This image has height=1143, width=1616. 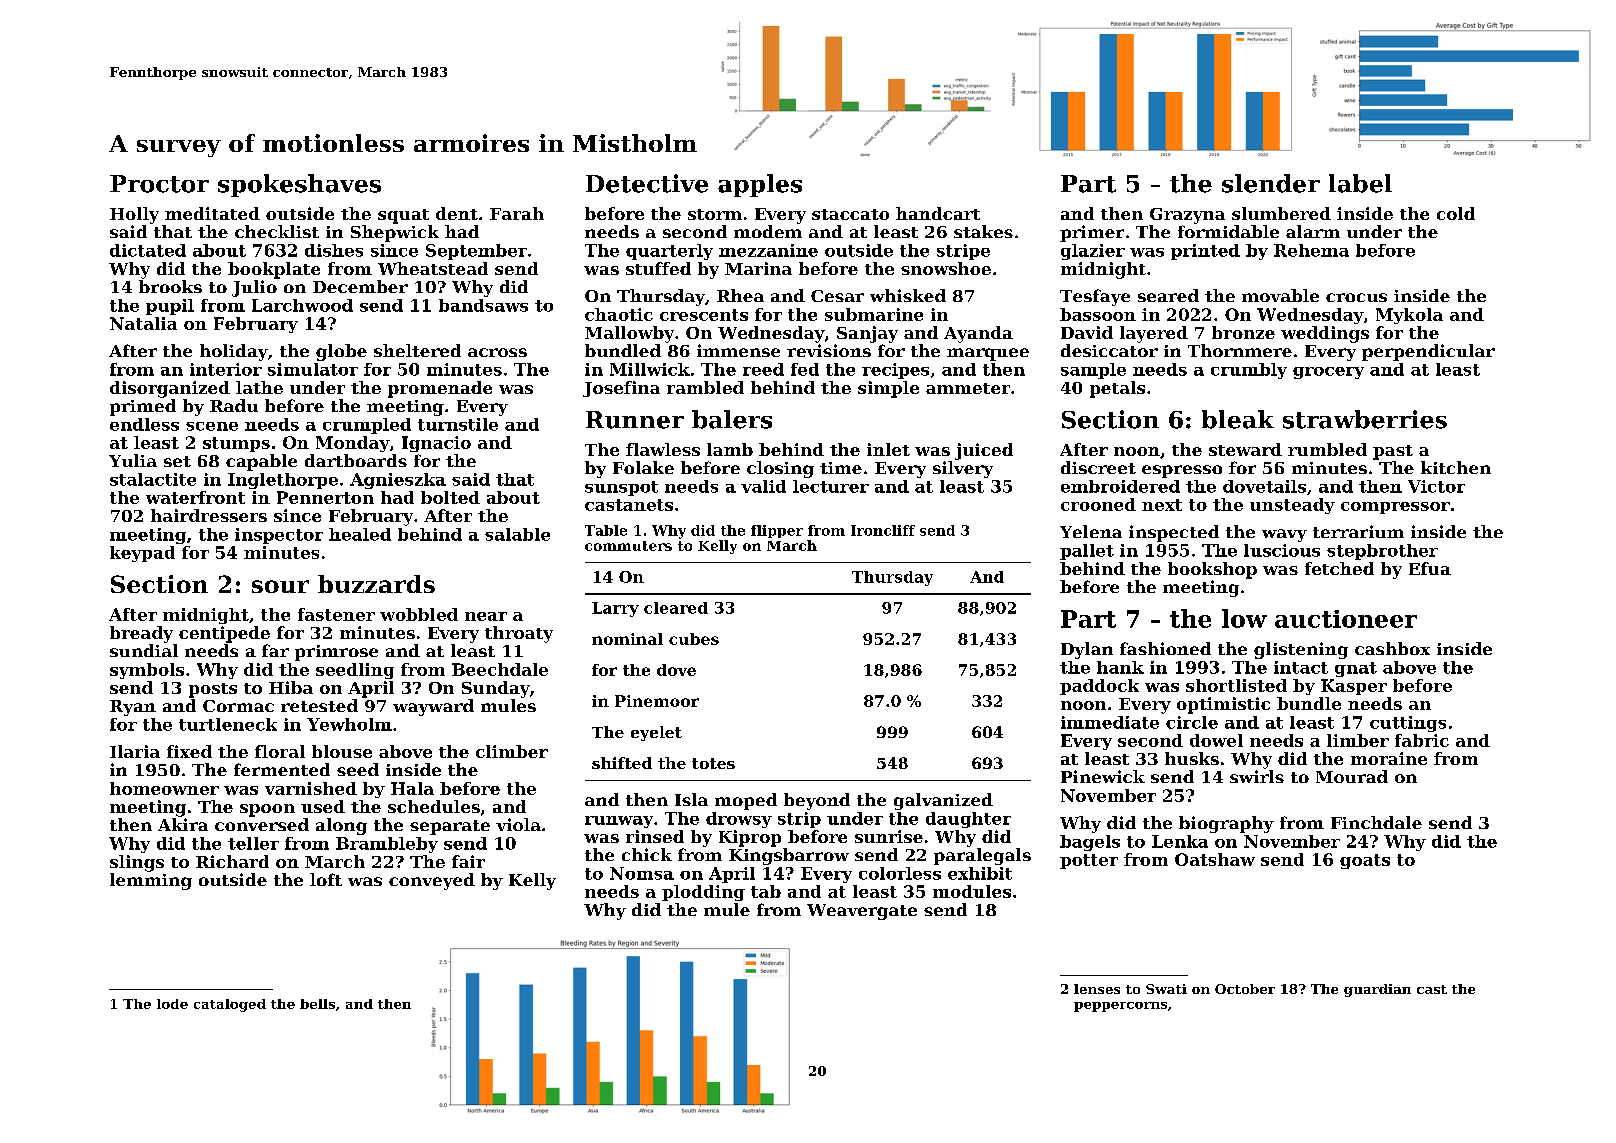 What do you see at coordinates (938, 213) in the image?
I see `handcart` at bounding box center [938, 213].
